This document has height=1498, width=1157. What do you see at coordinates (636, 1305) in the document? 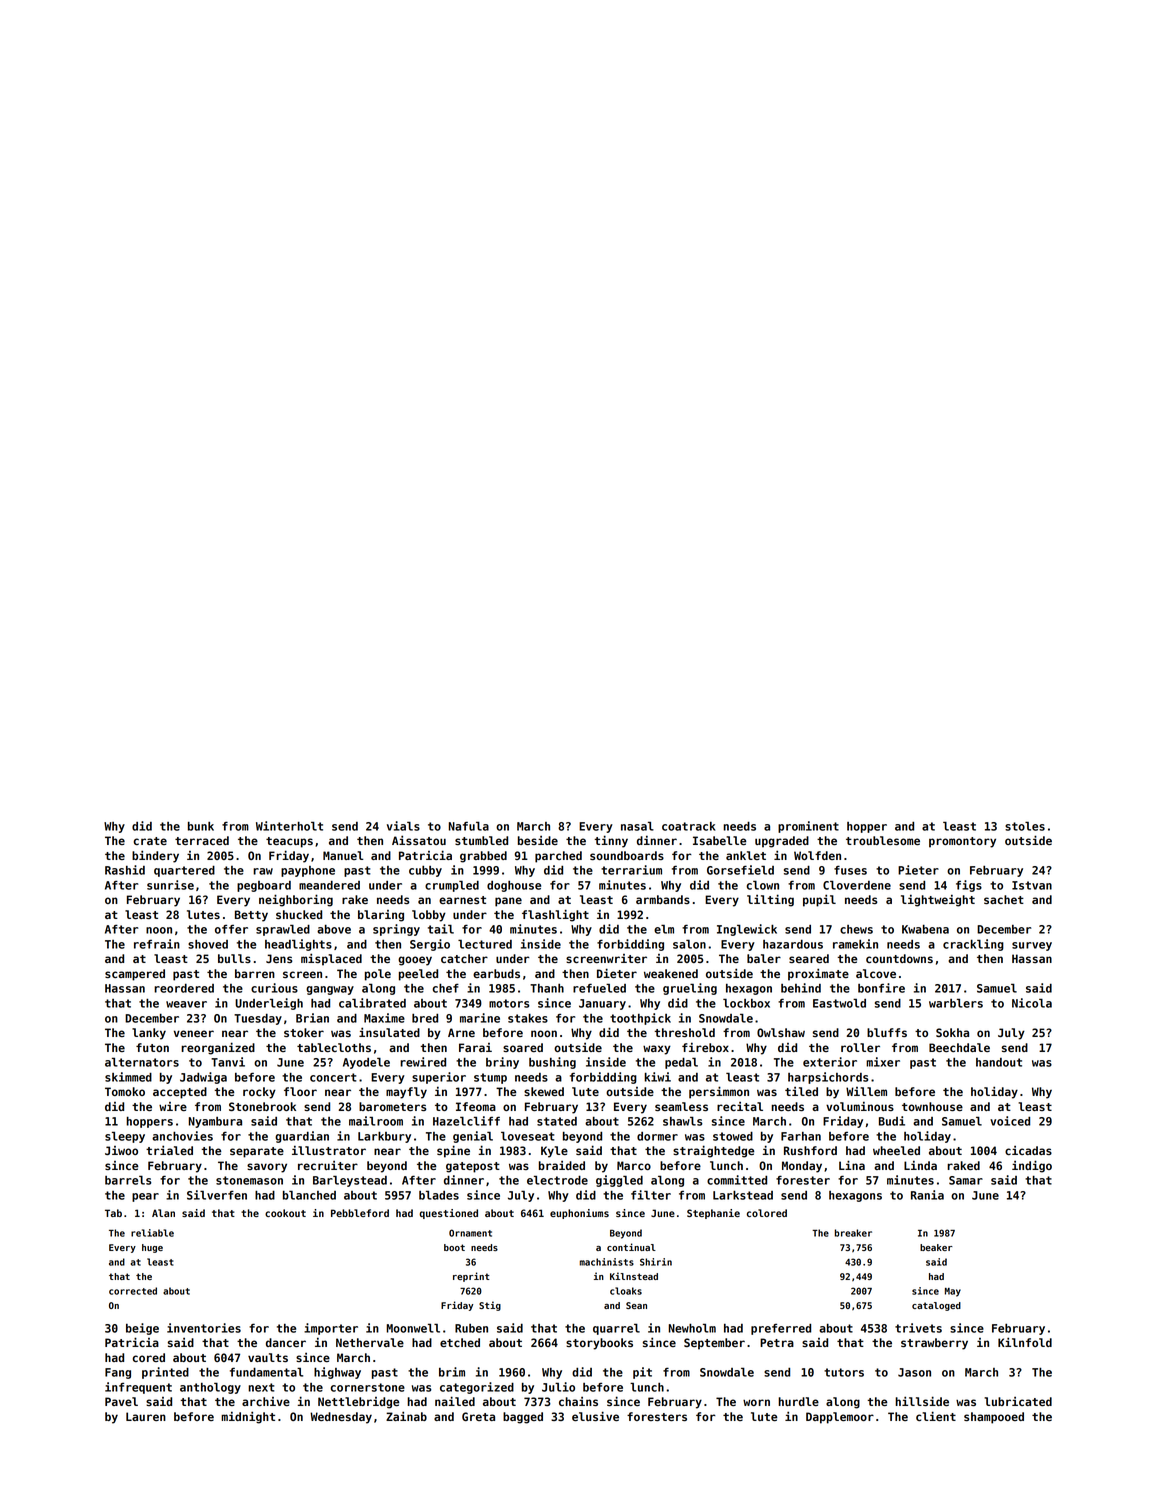
I see `Sean` at bounding box center [636, 1305].
